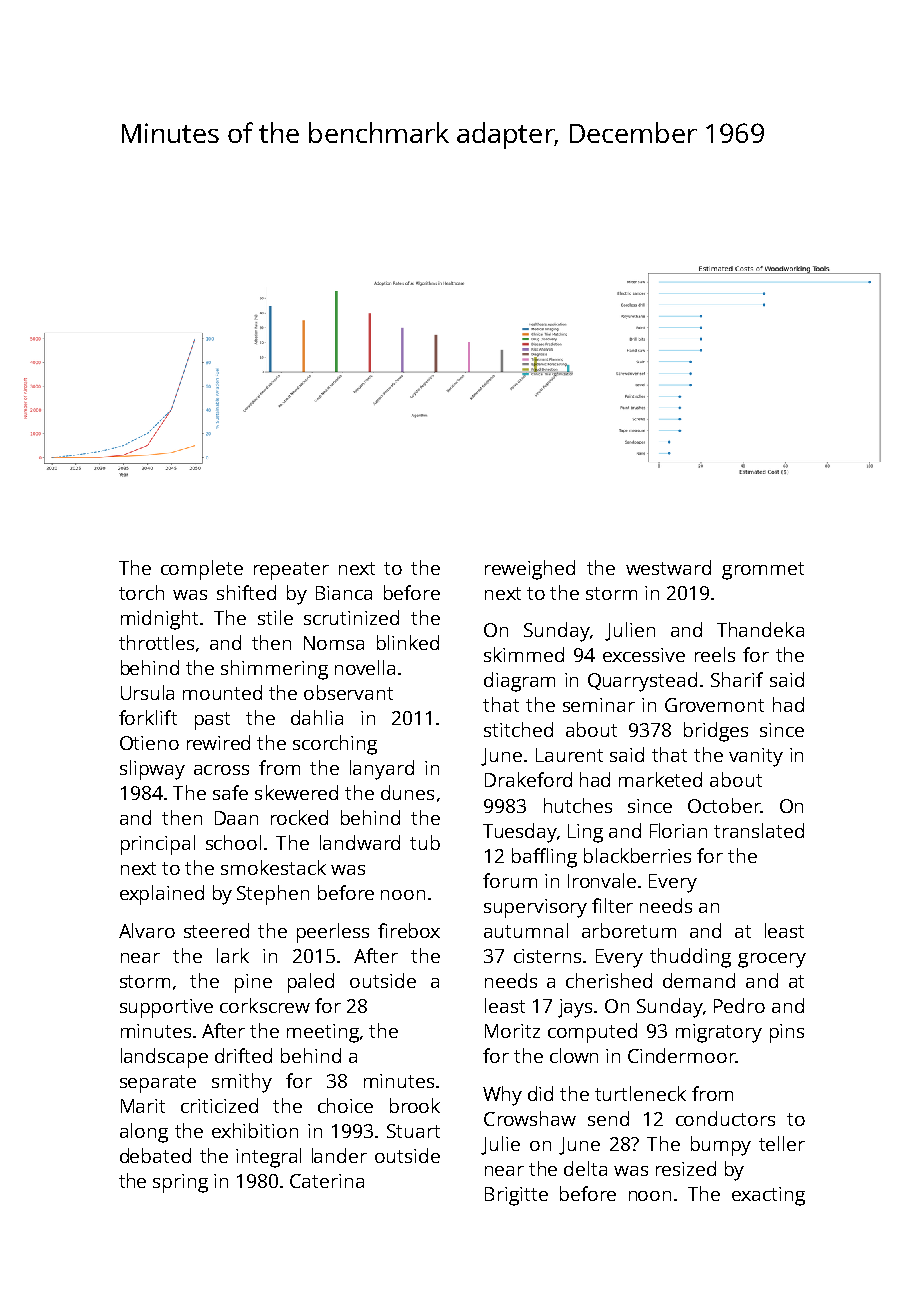  I want to click on Caterina, so click(327, 1181).
